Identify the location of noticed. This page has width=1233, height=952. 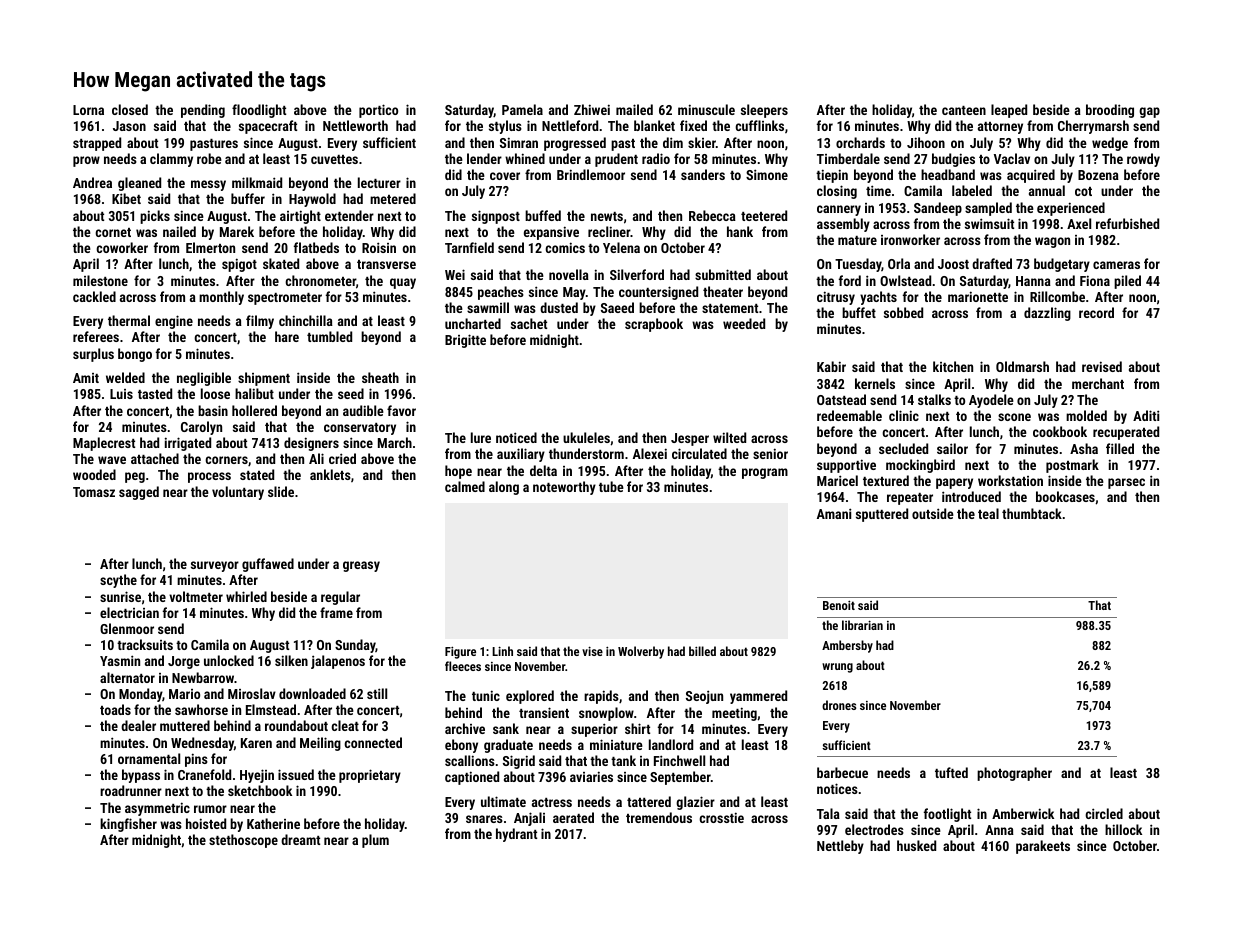
(516, 437).
